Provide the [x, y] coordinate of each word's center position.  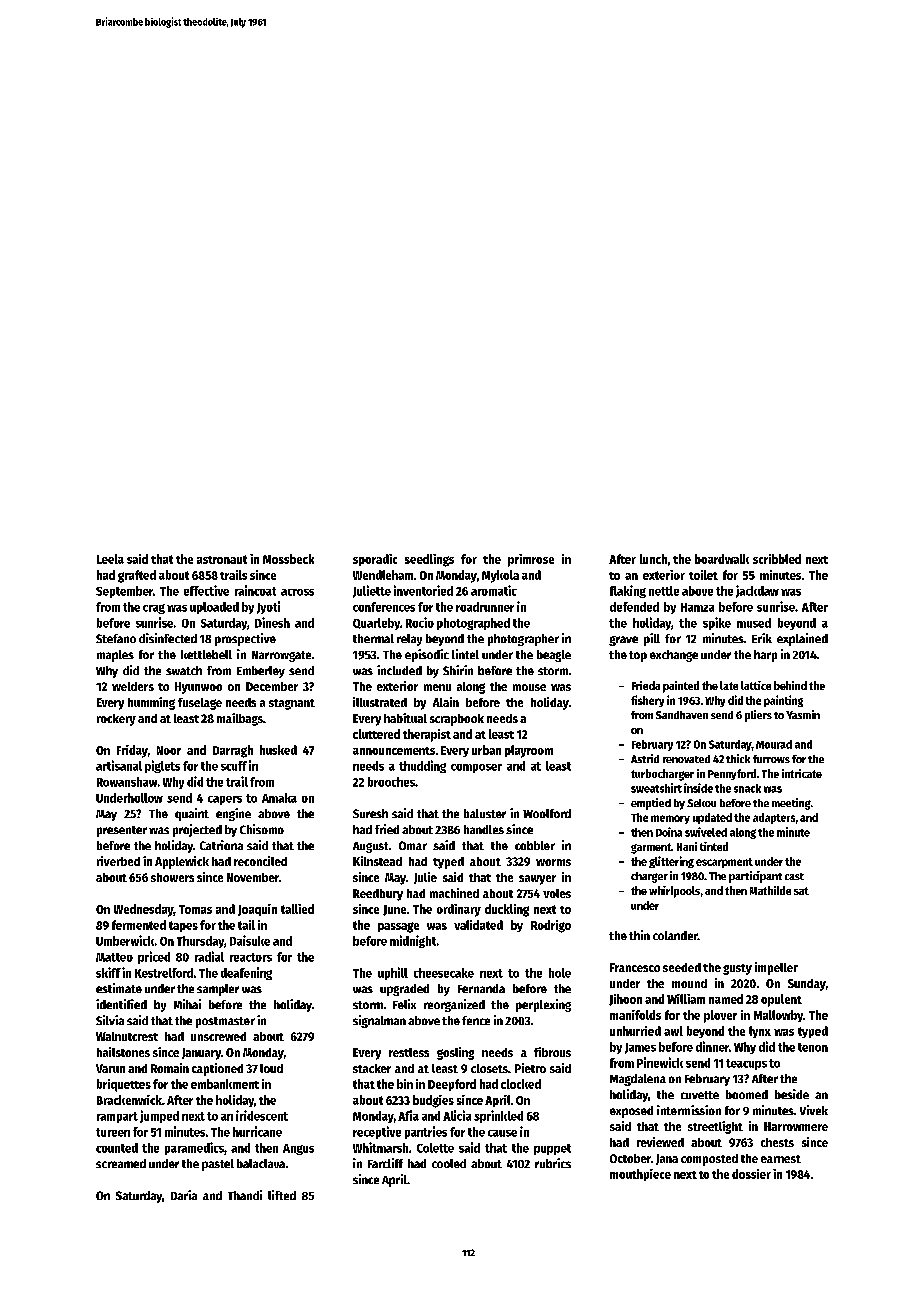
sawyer [537, 880]
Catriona [221, 845]
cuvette [700, 1095]
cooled [449, 1163]
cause [502, 1133]
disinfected [168, 638]
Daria [184, 1195]
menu [437, 687]
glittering [671, 862]
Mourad [774, 744]
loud [271, 1068]
